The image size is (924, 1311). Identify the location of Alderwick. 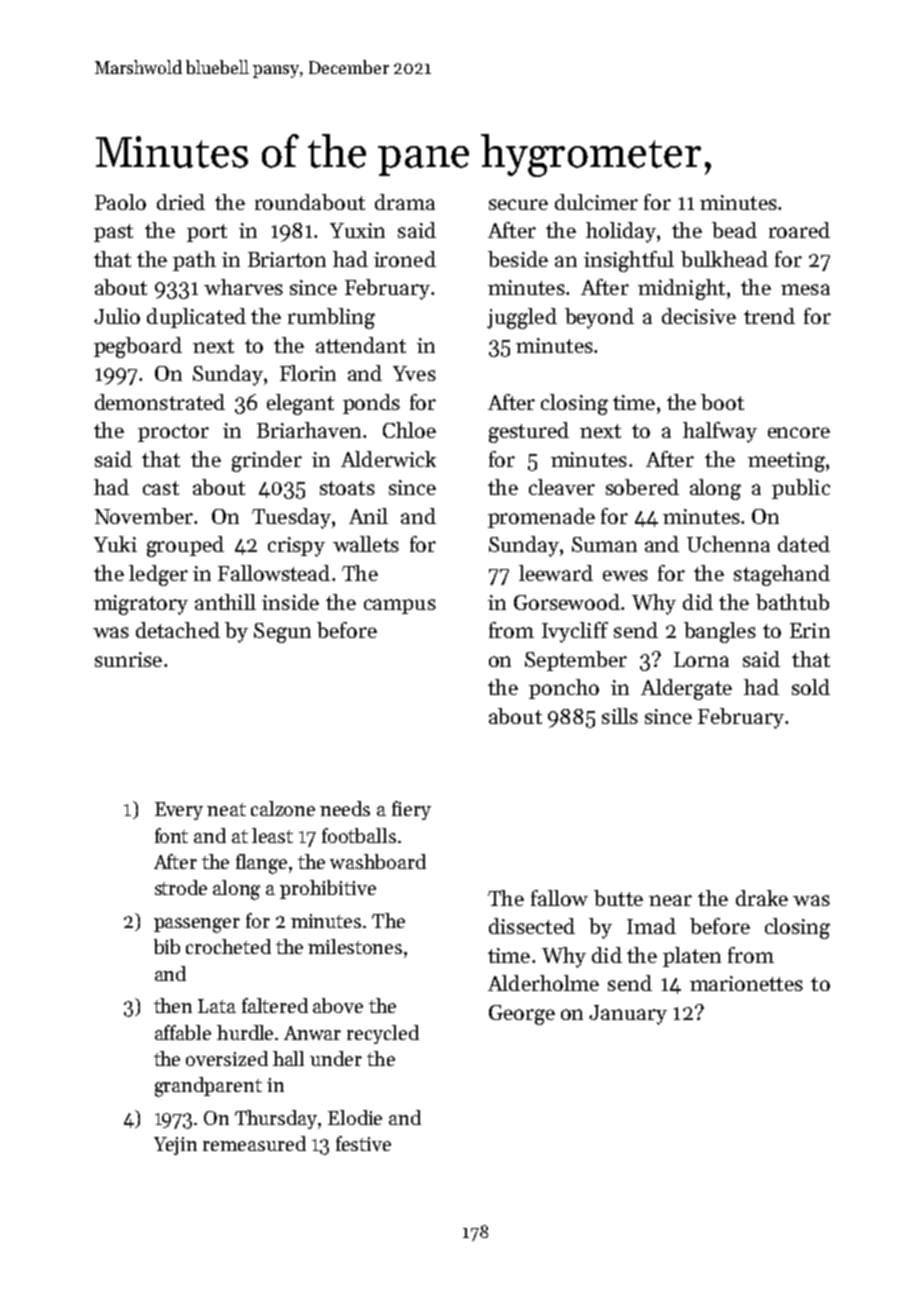
(388, 459).
